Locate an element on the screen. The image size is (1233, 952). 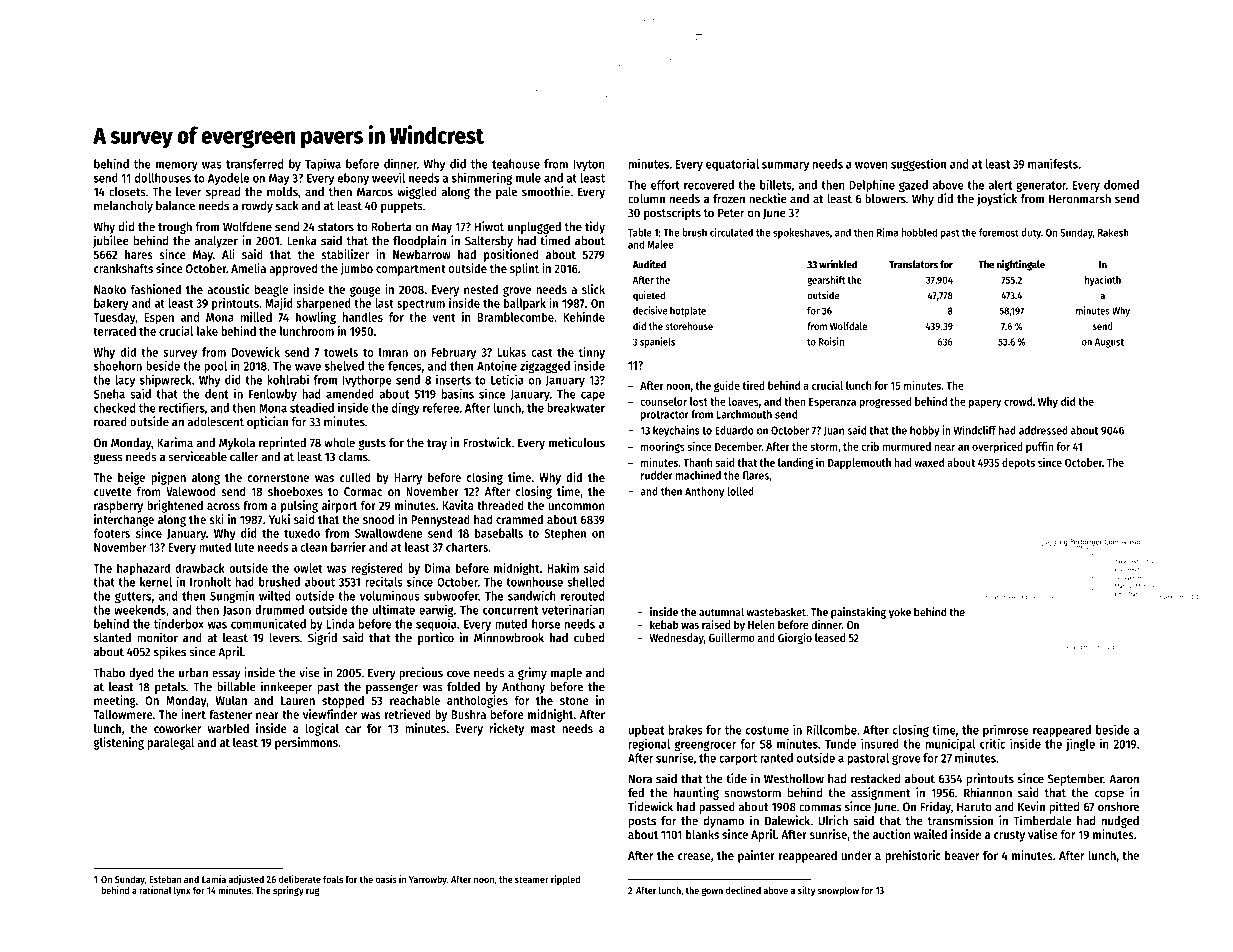
critic is located at coordinates (992, 743).
